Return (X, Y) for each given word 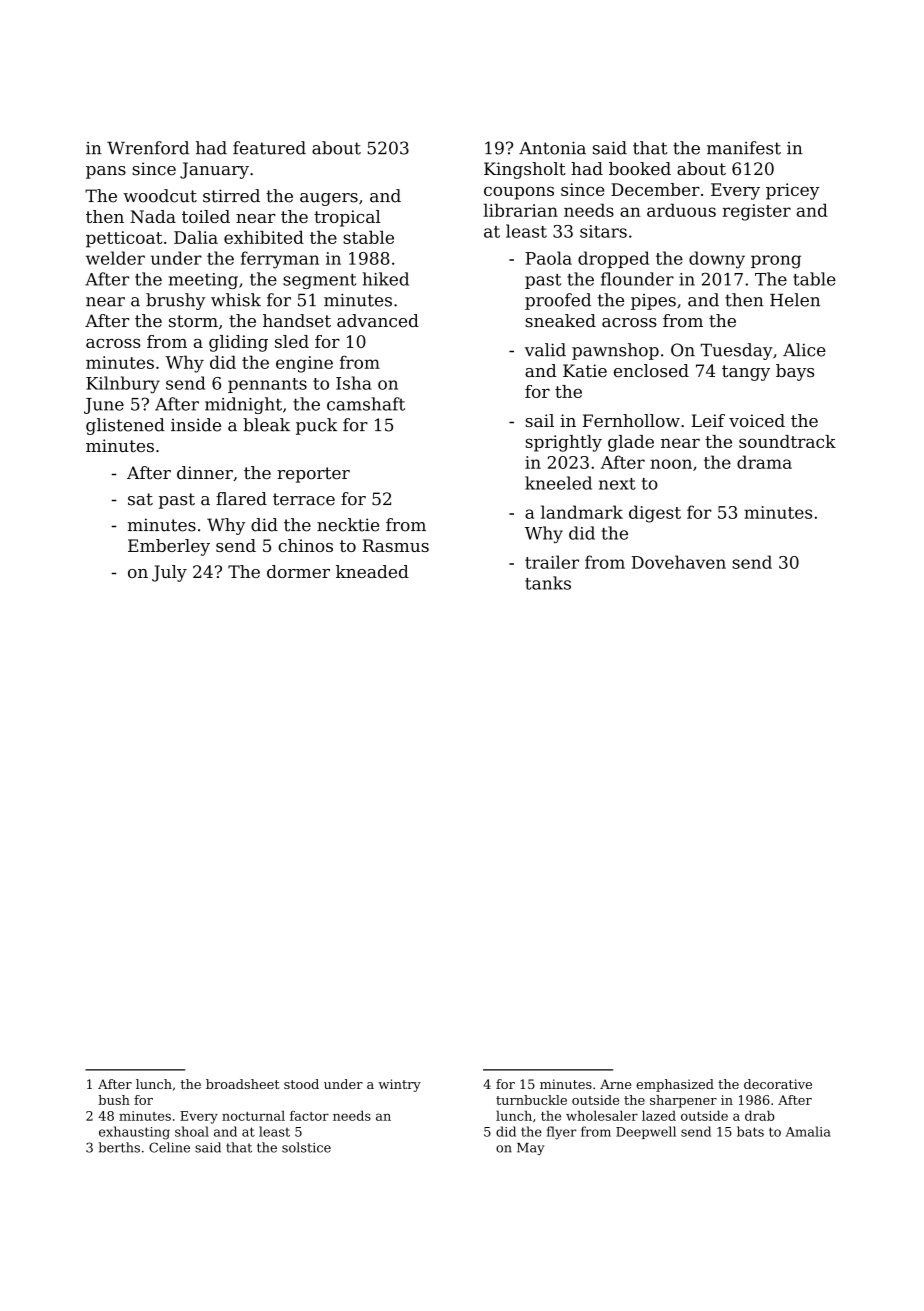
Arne (615, 1084)
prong (776, 262)
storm (193, 321)
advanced (378, 321)
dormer (298, 571)
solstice (306, 1147)
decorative (778, 1084)
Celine (169, 1147)
